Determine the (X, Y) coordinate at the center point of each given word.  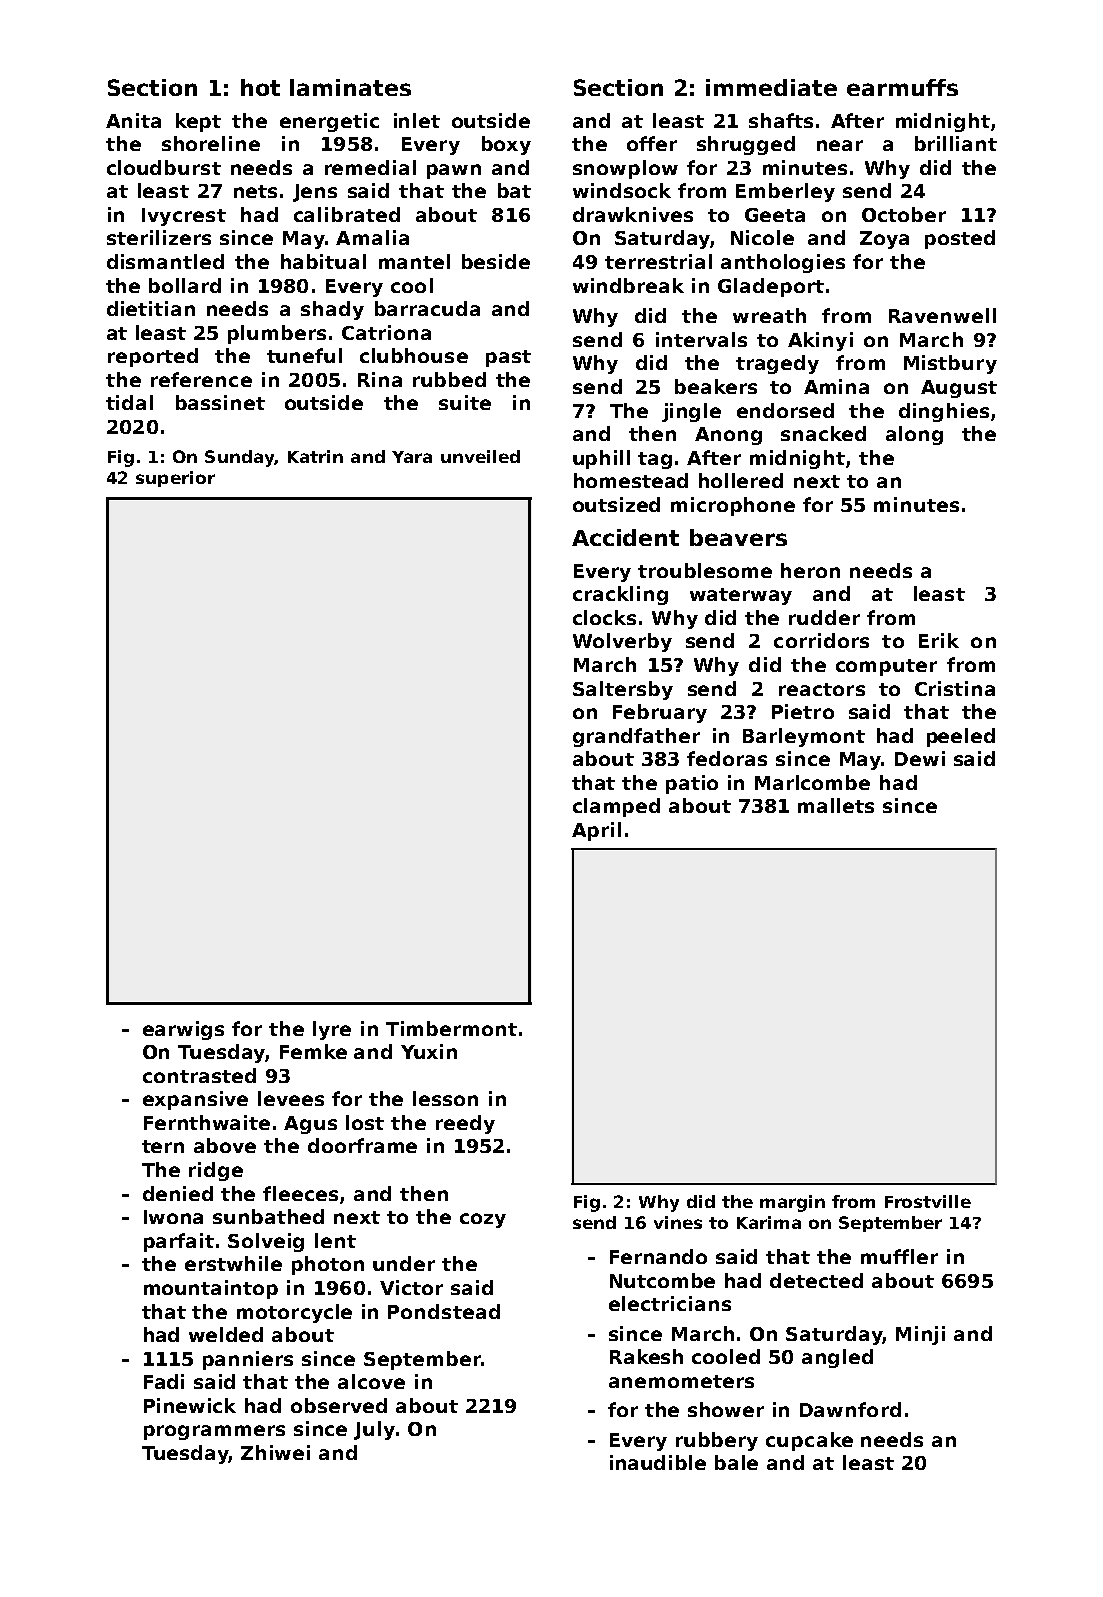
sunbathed (268, 1216)
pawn (454, 171)
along (914, 435)
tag (655, 460)
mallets (836, 805)
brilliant (956, 143)
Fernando (658, 1256)
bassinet (220, 402)
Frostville (928, 1201)
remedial (370, 167)
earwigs (183, 1030)
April (596, 831)
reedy (465, 1124)
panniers (248, 1360)
